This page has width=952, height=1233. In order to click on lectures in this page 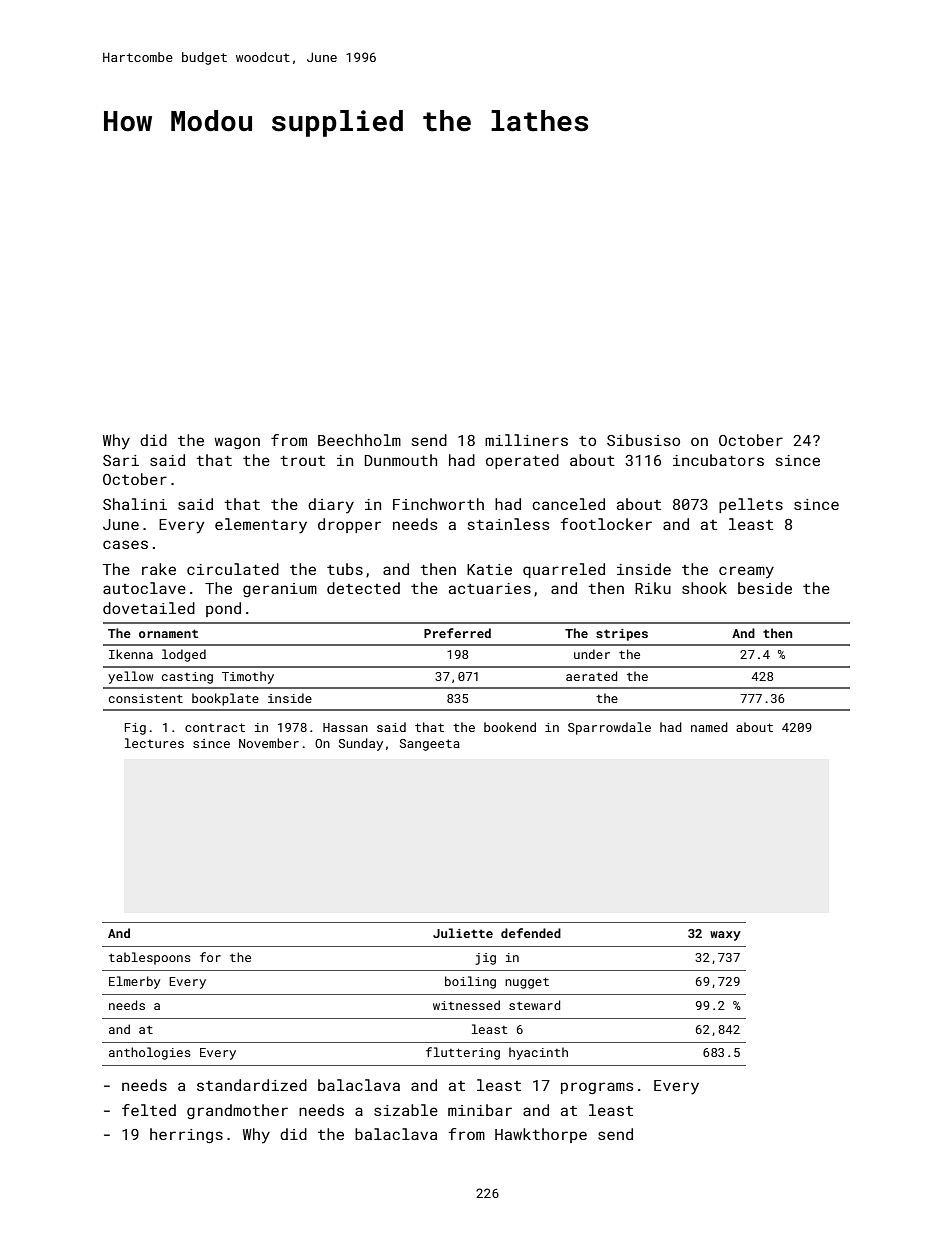, I will do `click(154, 743)`.
